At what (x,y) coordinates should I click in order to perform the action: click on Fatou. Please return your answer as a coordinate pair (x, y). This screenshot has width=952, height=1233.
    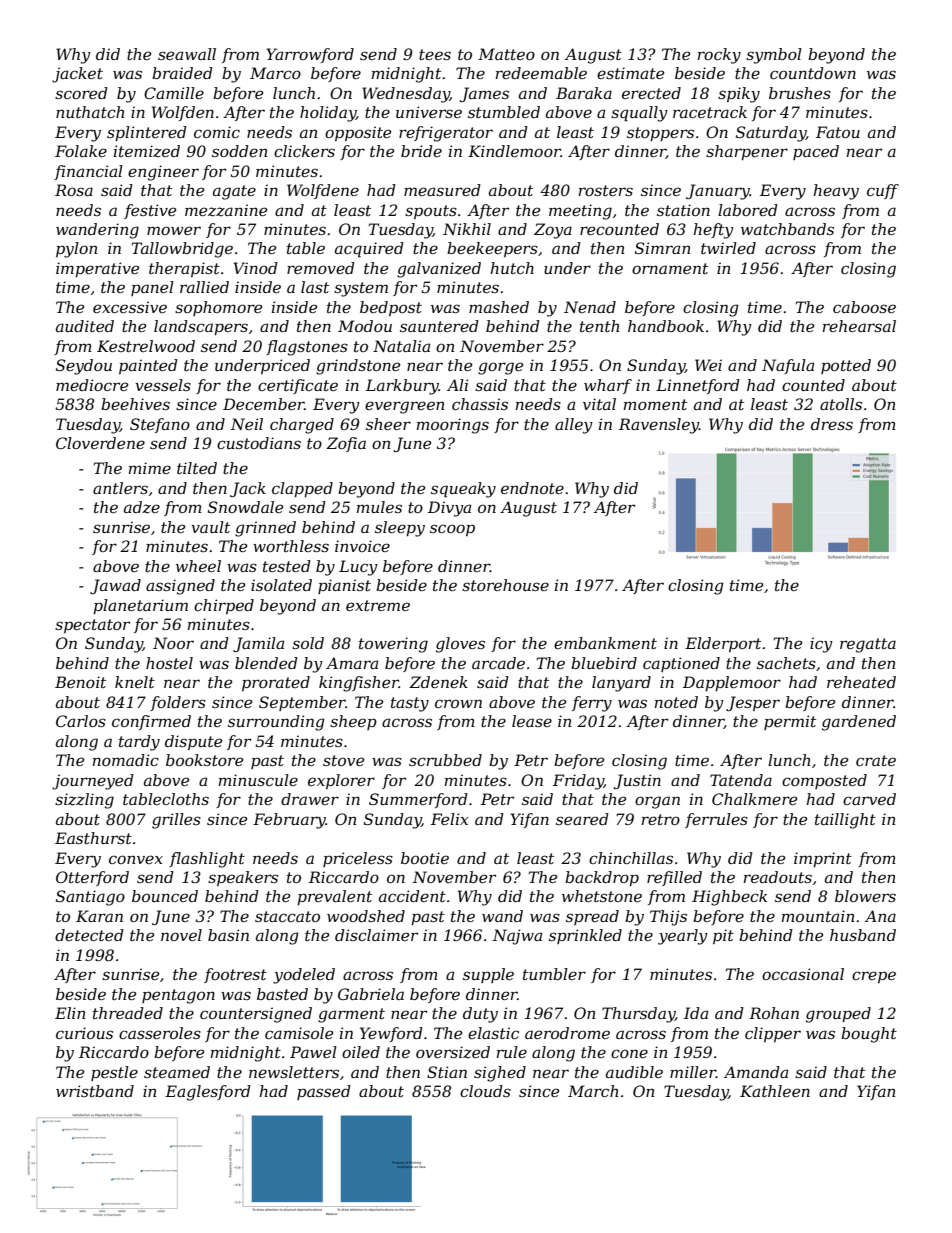
    Looking at the image, I should click on (838, 132).
